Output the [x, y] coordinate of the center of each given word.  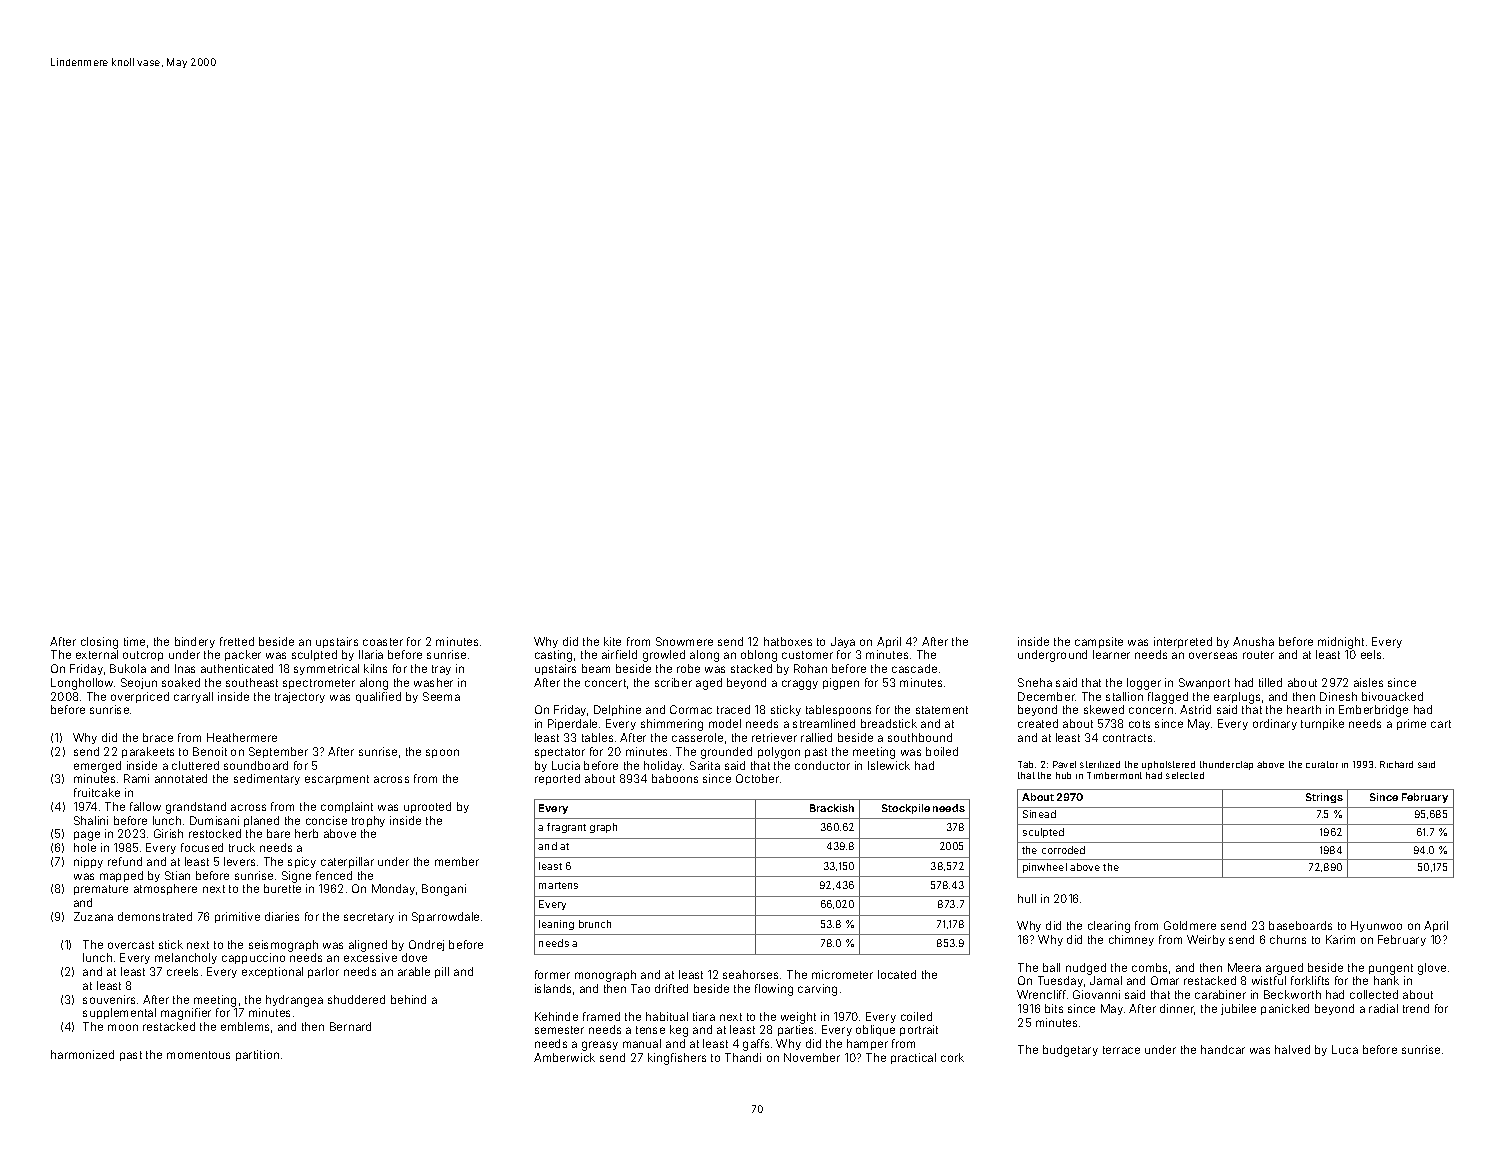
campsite [1099, 642]
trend [1416, 1008]
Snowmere [684, 641]
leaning [556, 925]
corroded [1063, 850]
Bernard [350, 1026]
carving [817, 990]
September [278, 752]
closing [99, 643]
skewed [1104, 709]
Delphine [617, 710]
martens [558, 885]
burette [282, 888]
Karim [1340, 939]
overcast [131, 945]
